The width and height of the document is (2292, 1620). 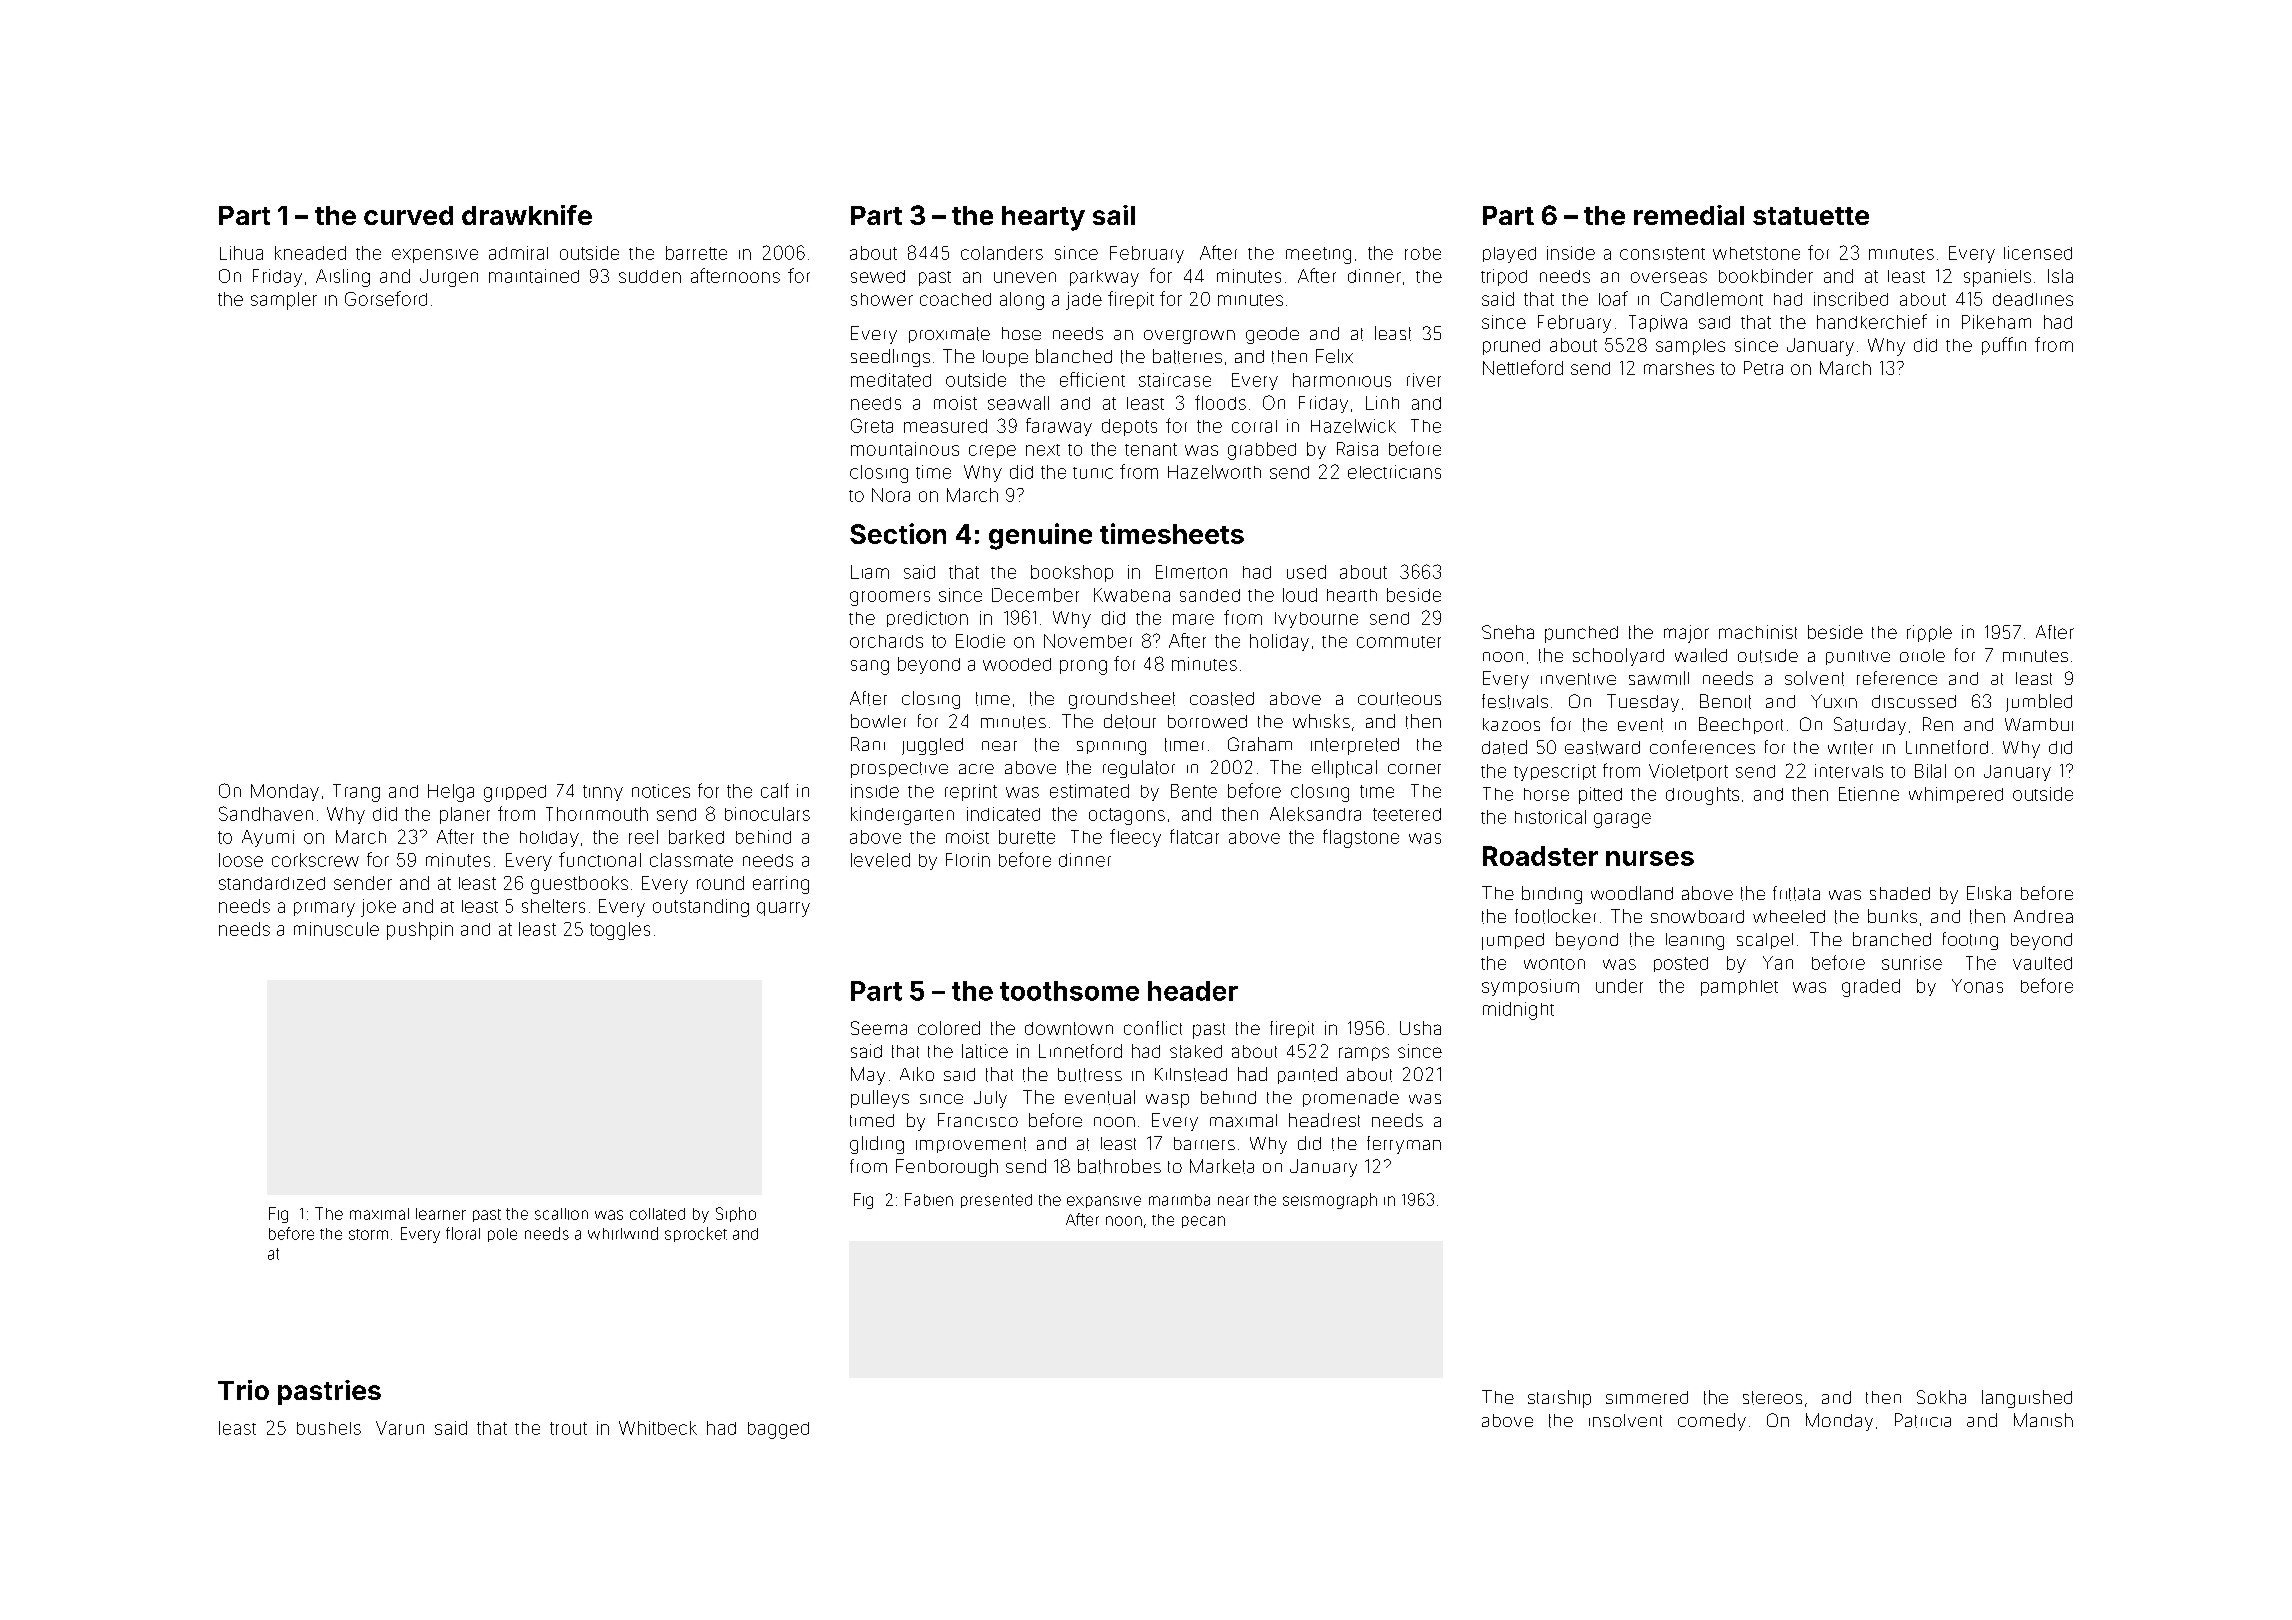 I want to click on Petra, so click(x=1763, y=368).
